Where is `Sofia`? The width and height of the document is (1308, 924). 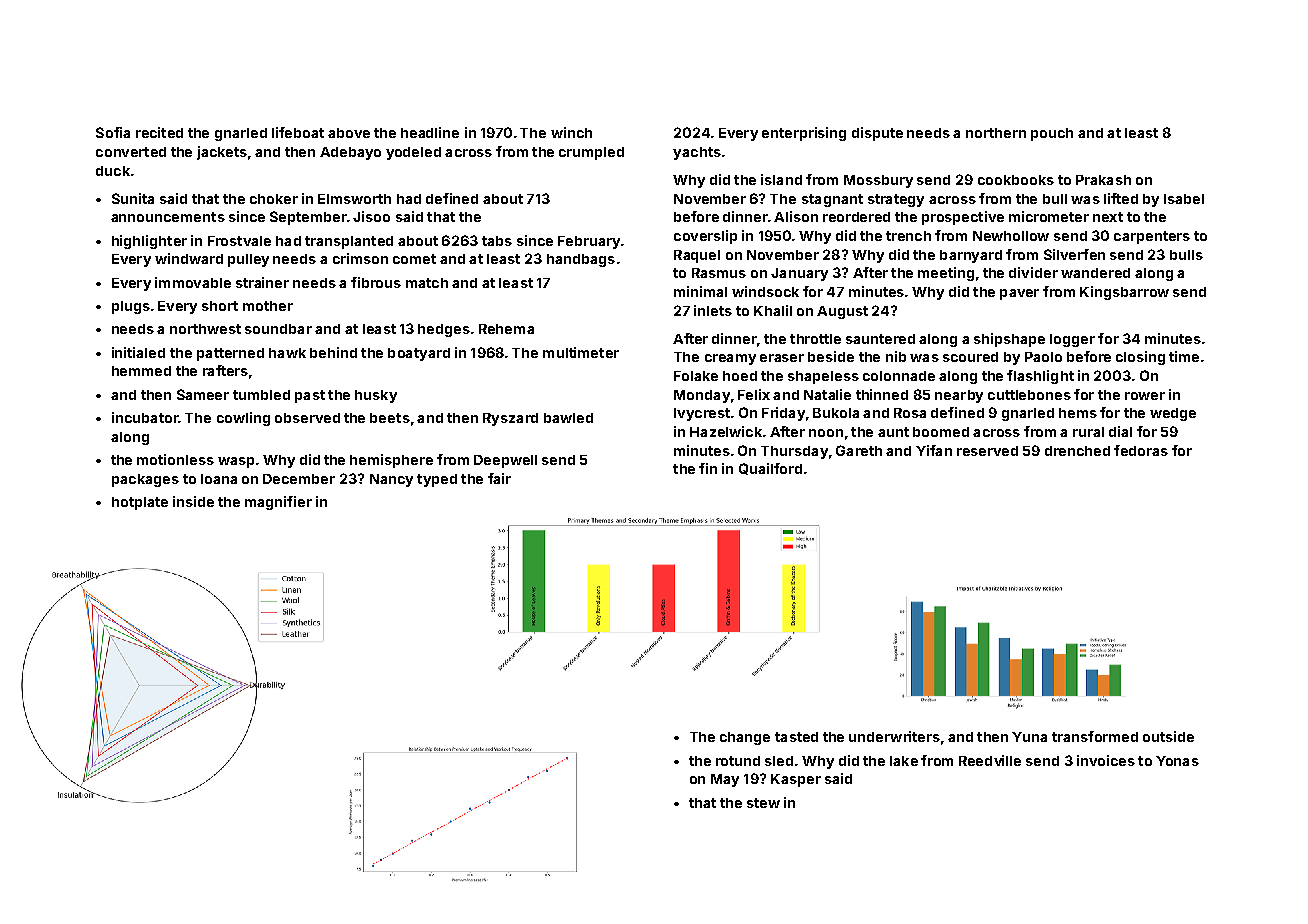 Sofia is located at coordinates (113, 132).
